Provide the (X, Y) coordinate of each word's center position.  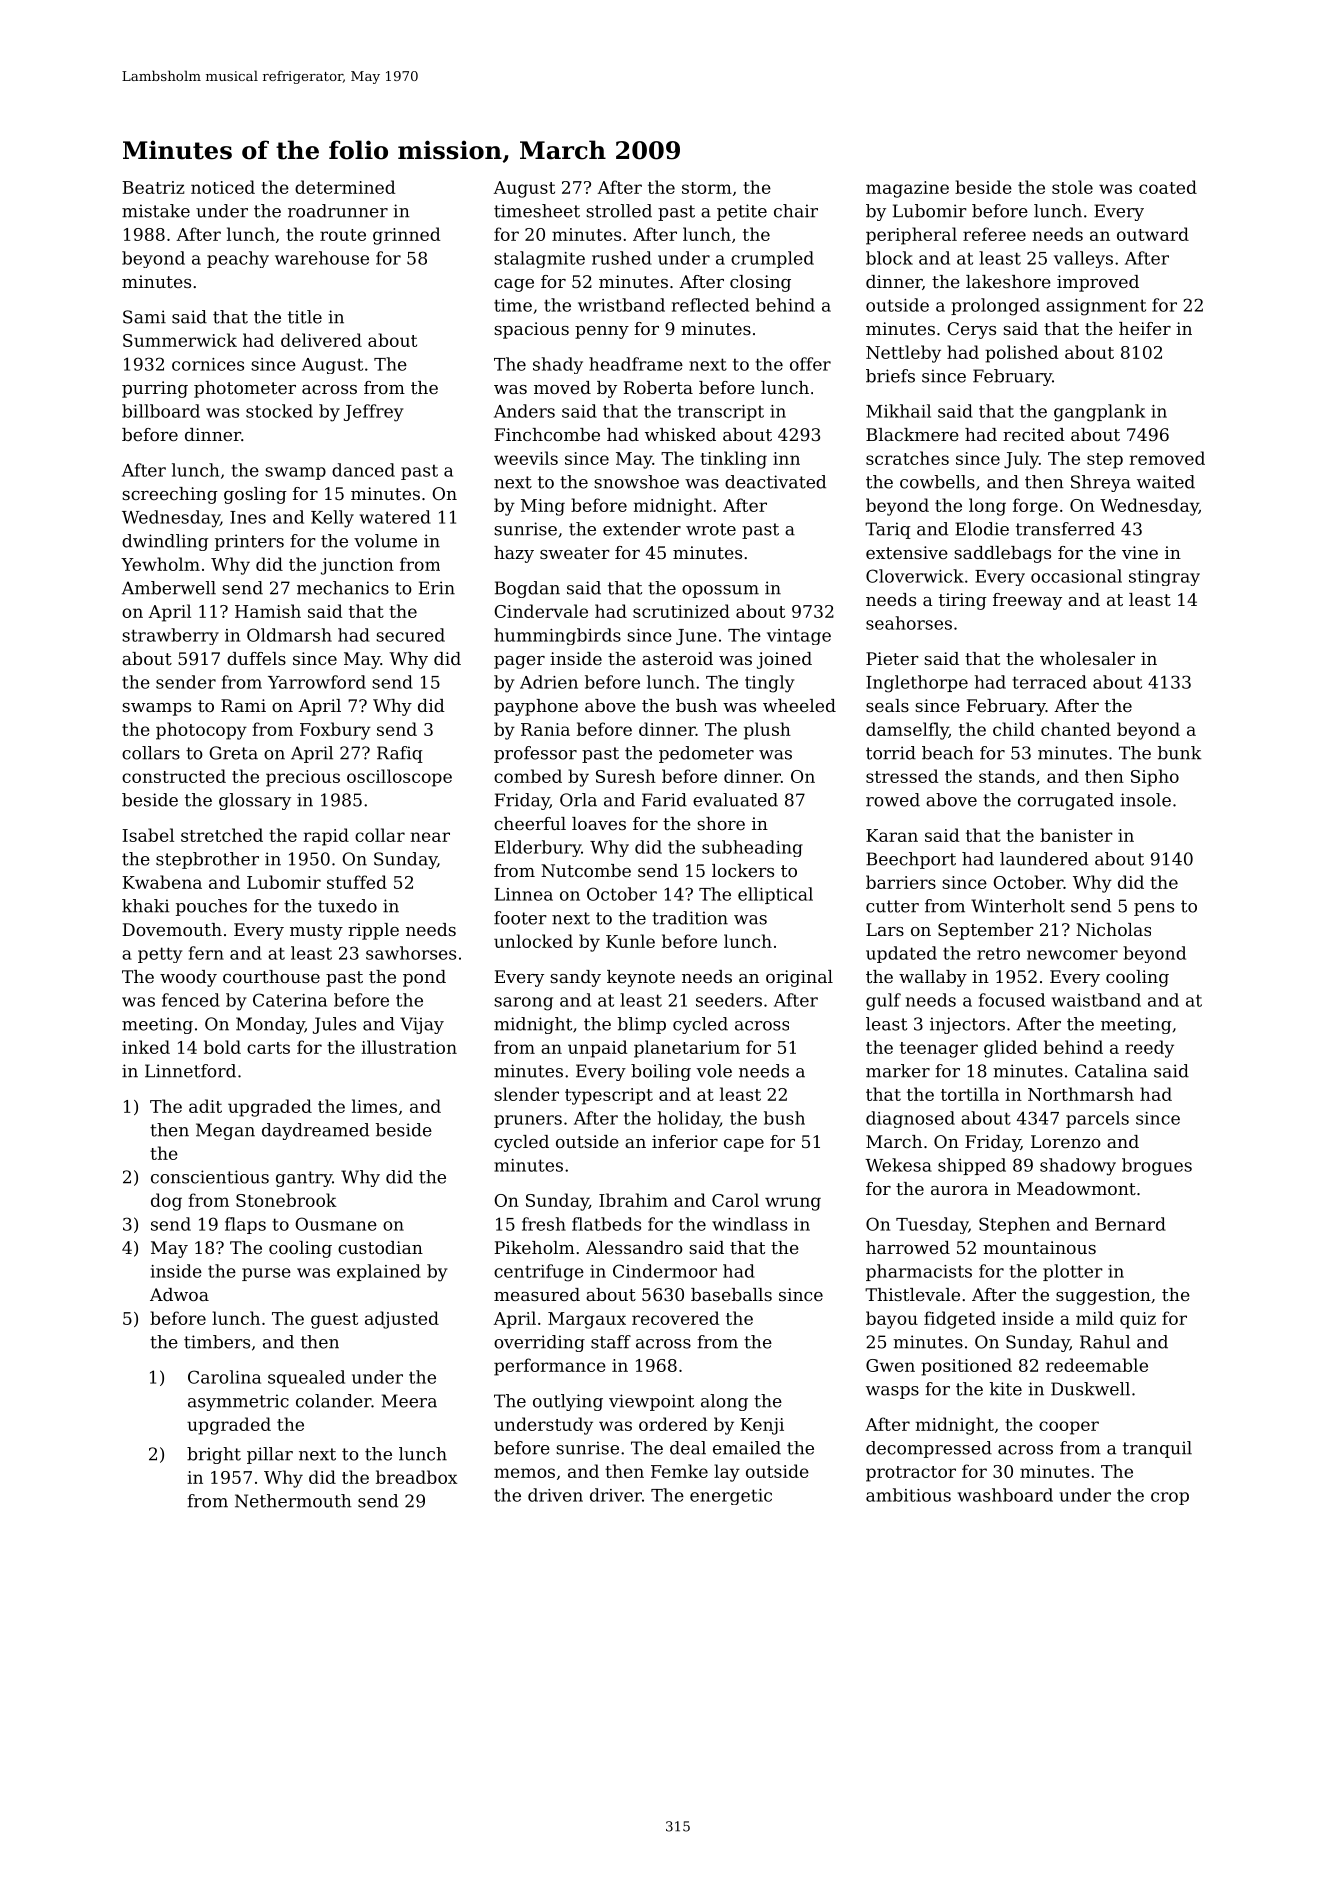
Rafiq (400, 754)
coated (1168, 187)
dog (166, 1202)
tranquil (1157, 1449)
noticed (223, 187)
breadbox (416, 1477)
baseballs (731, 1294)
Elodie (982, 529)
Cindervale (541, 611)
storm (707, 188)
